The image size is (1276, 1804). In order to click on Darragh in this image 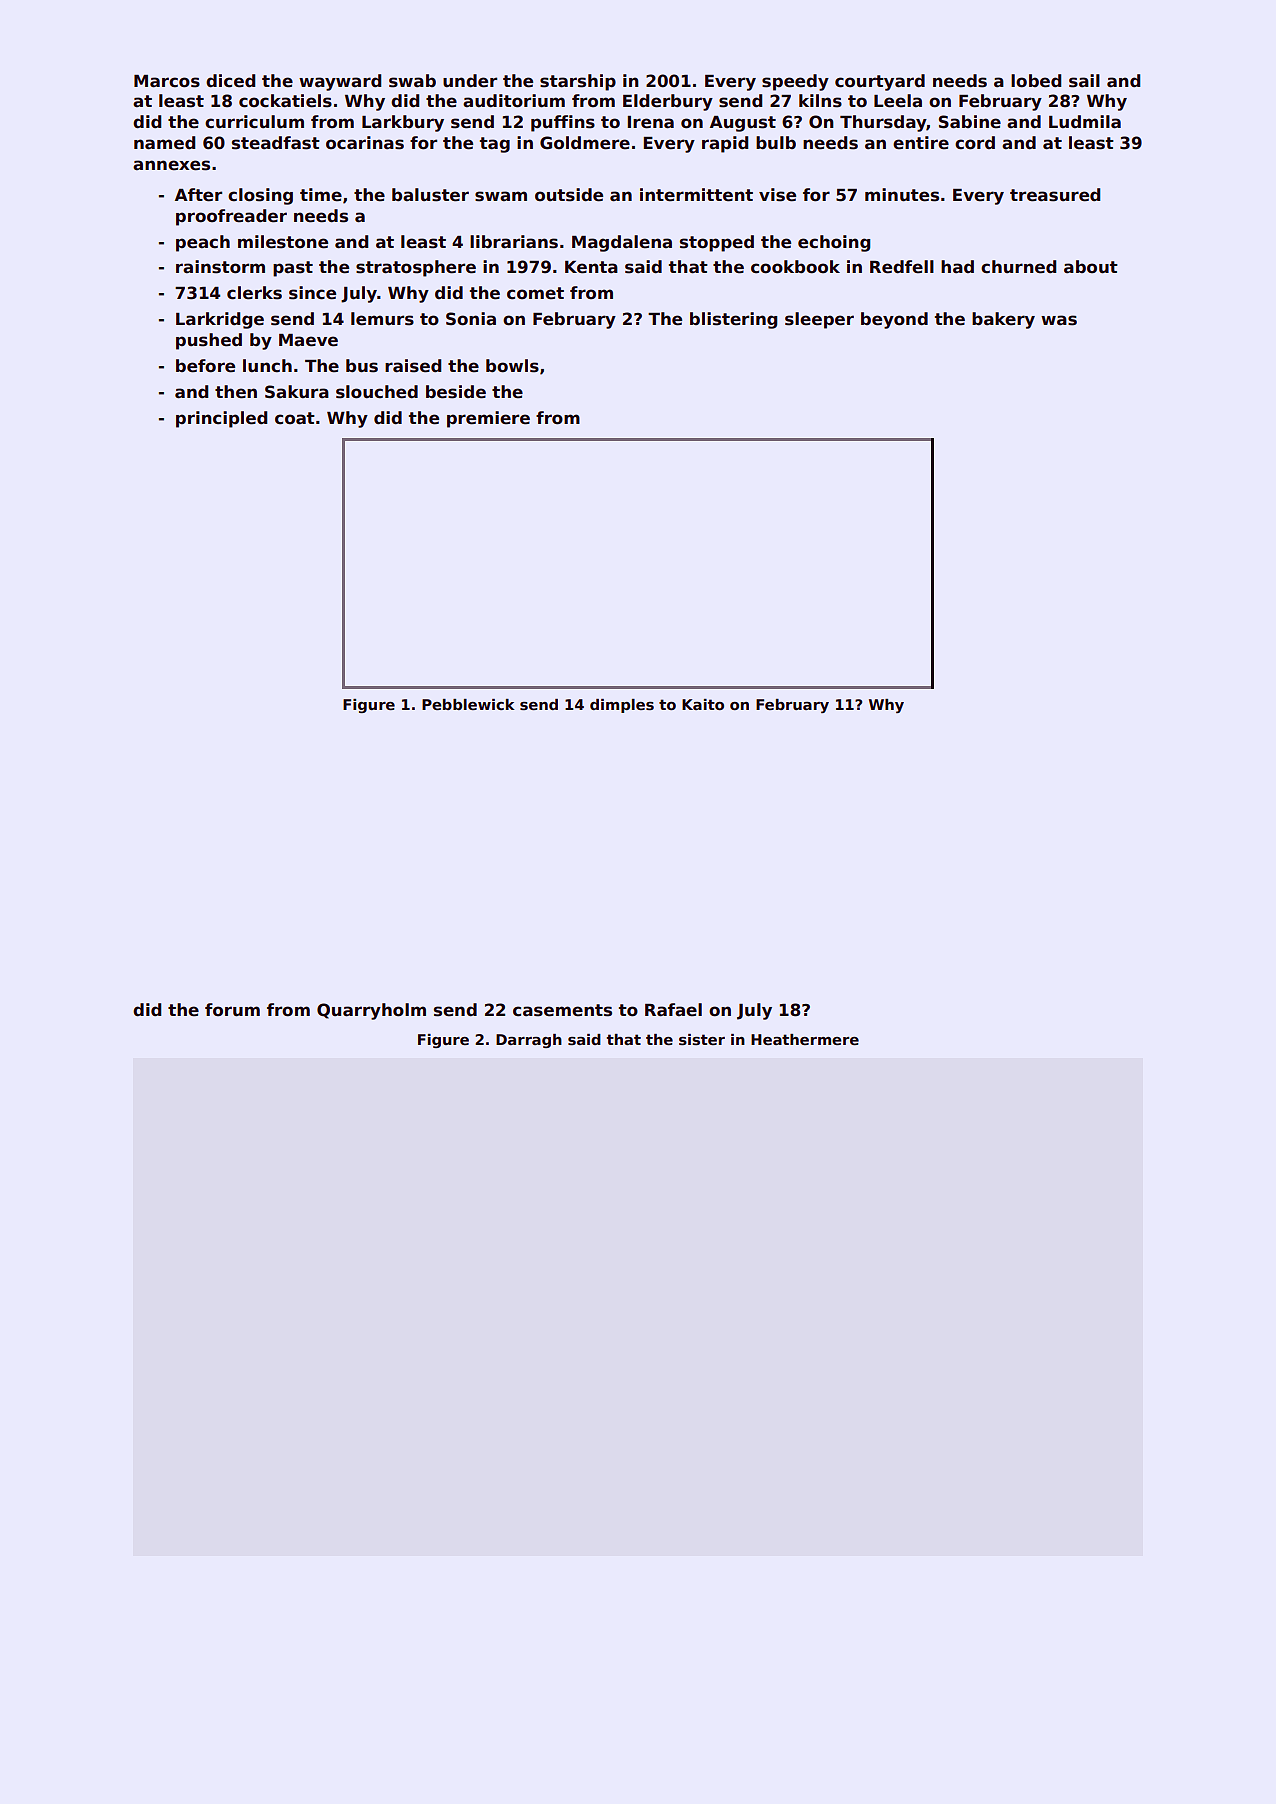, I will do `click(529, 1041)`.
